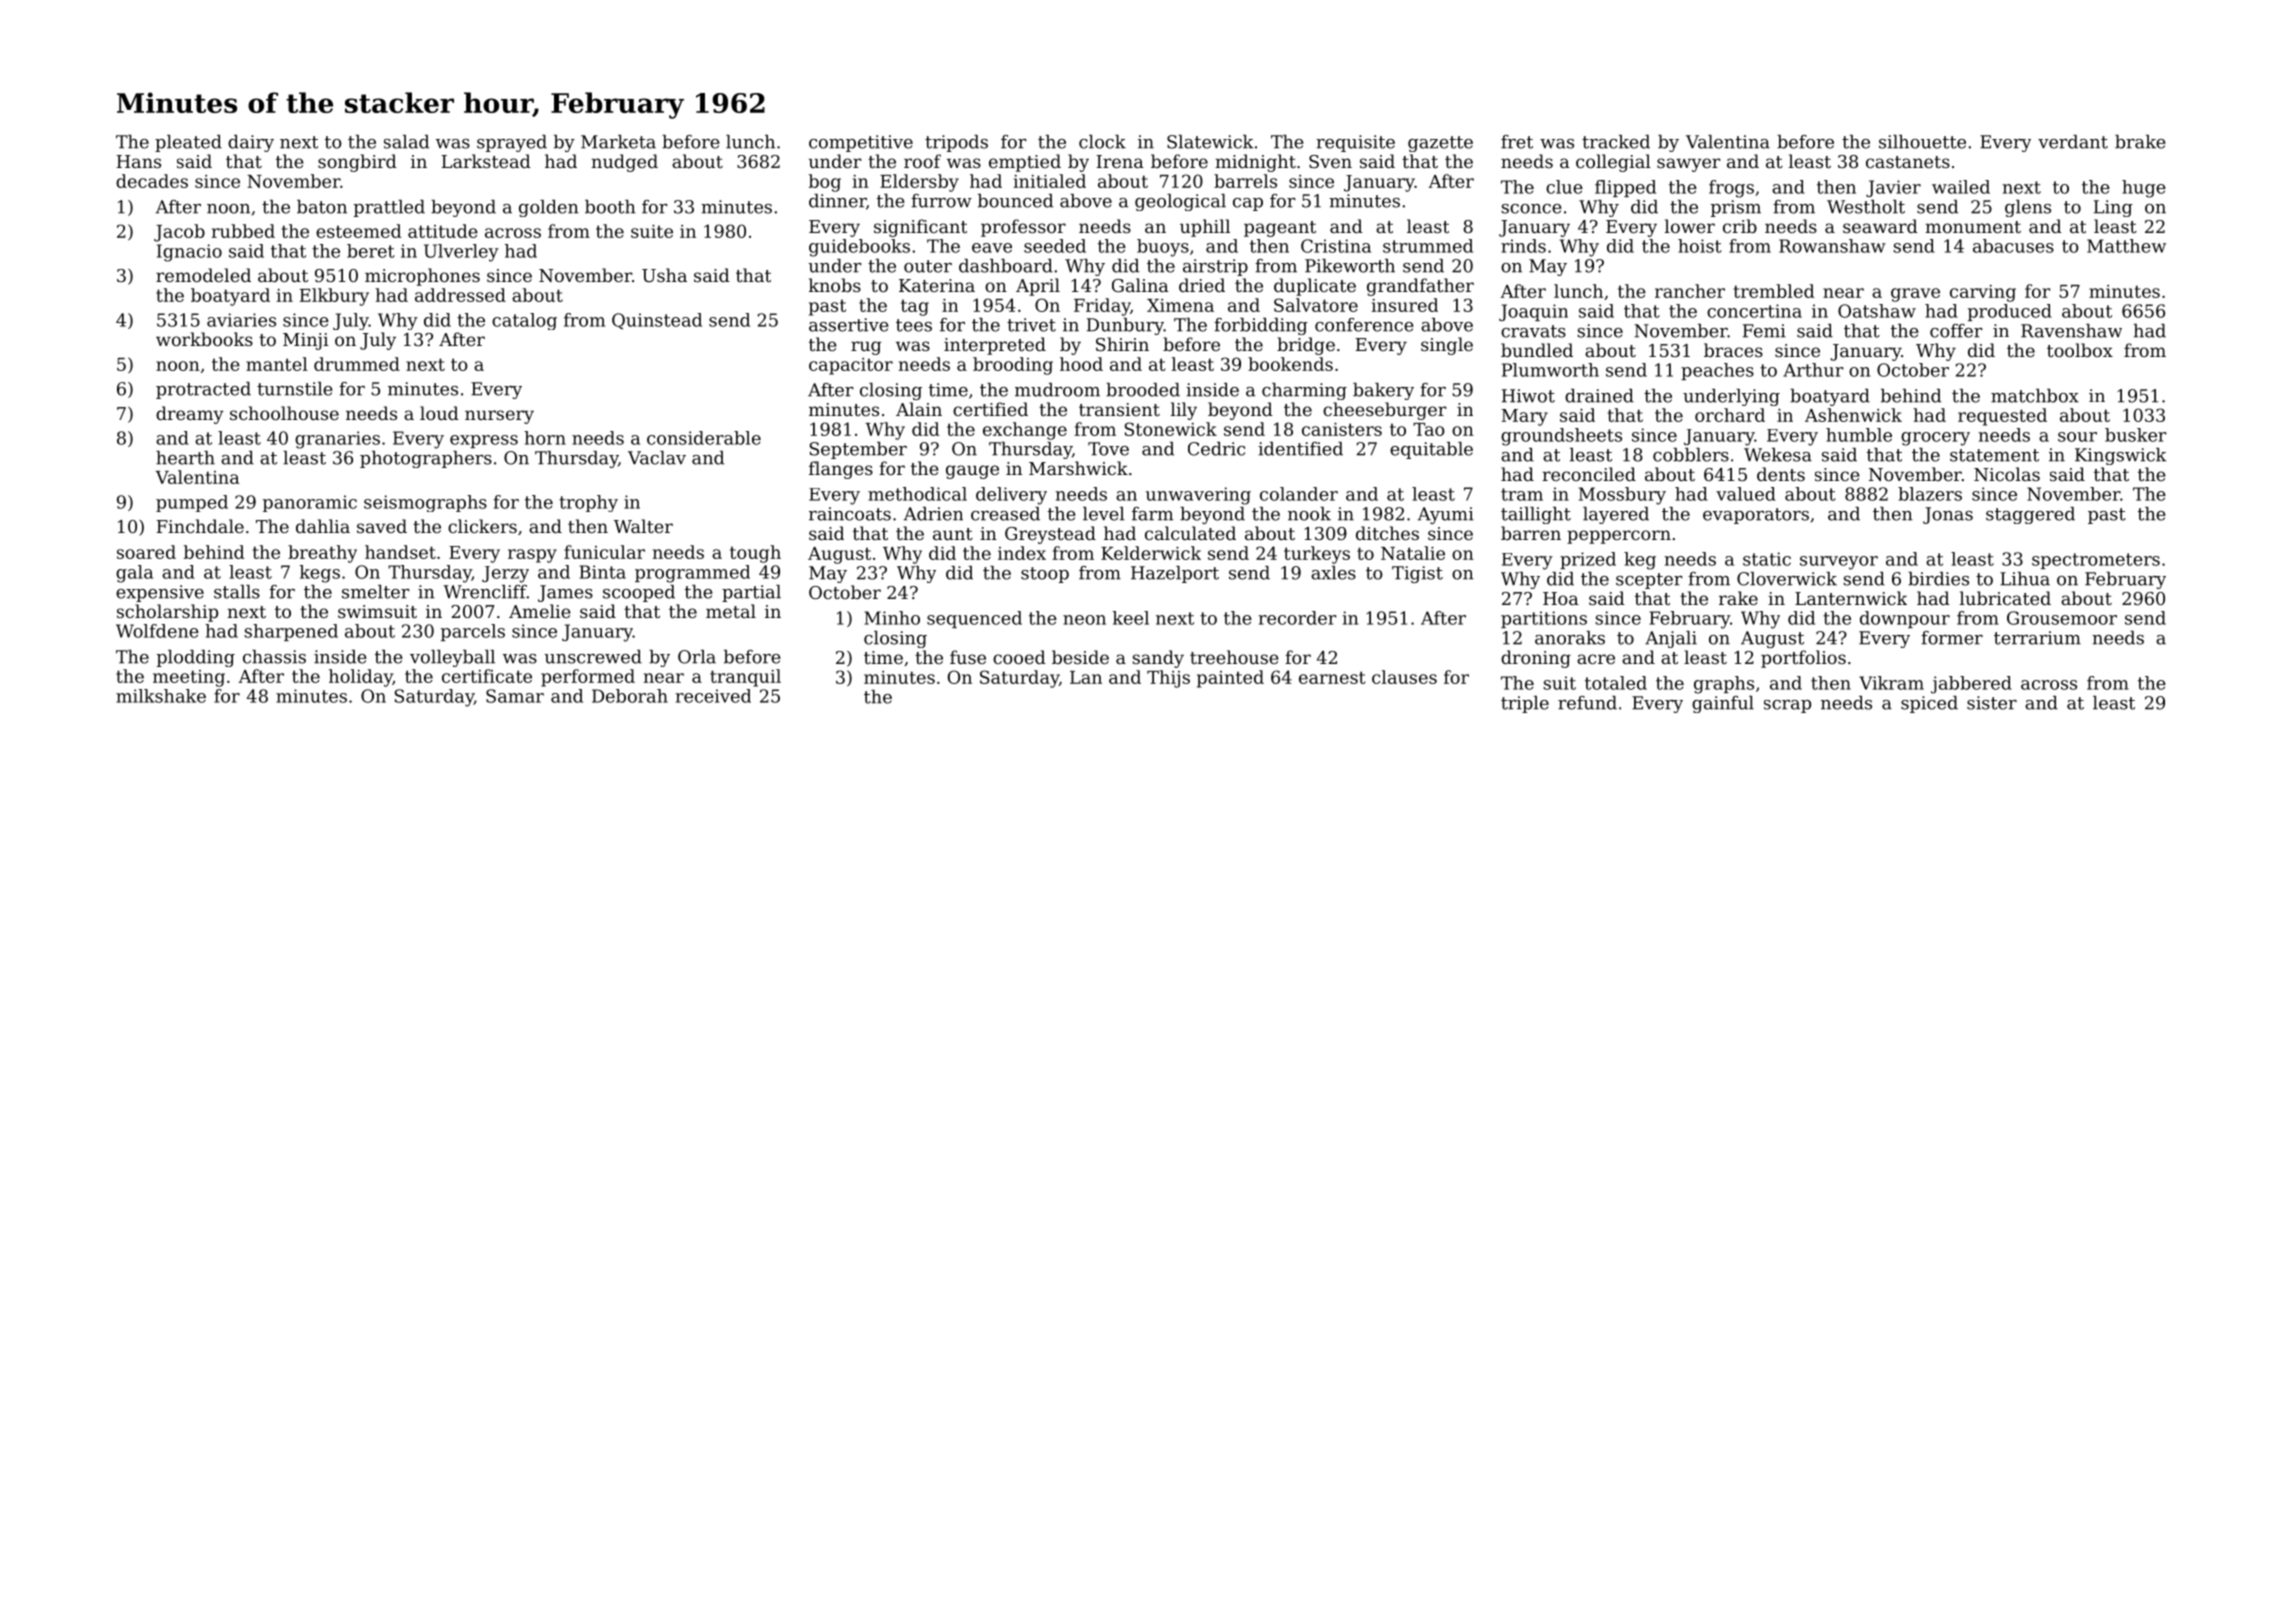  What do you see at coordinates (1813, 370) in the screenshot?
I see `Arthur` at bounding box center [1813, 370].
